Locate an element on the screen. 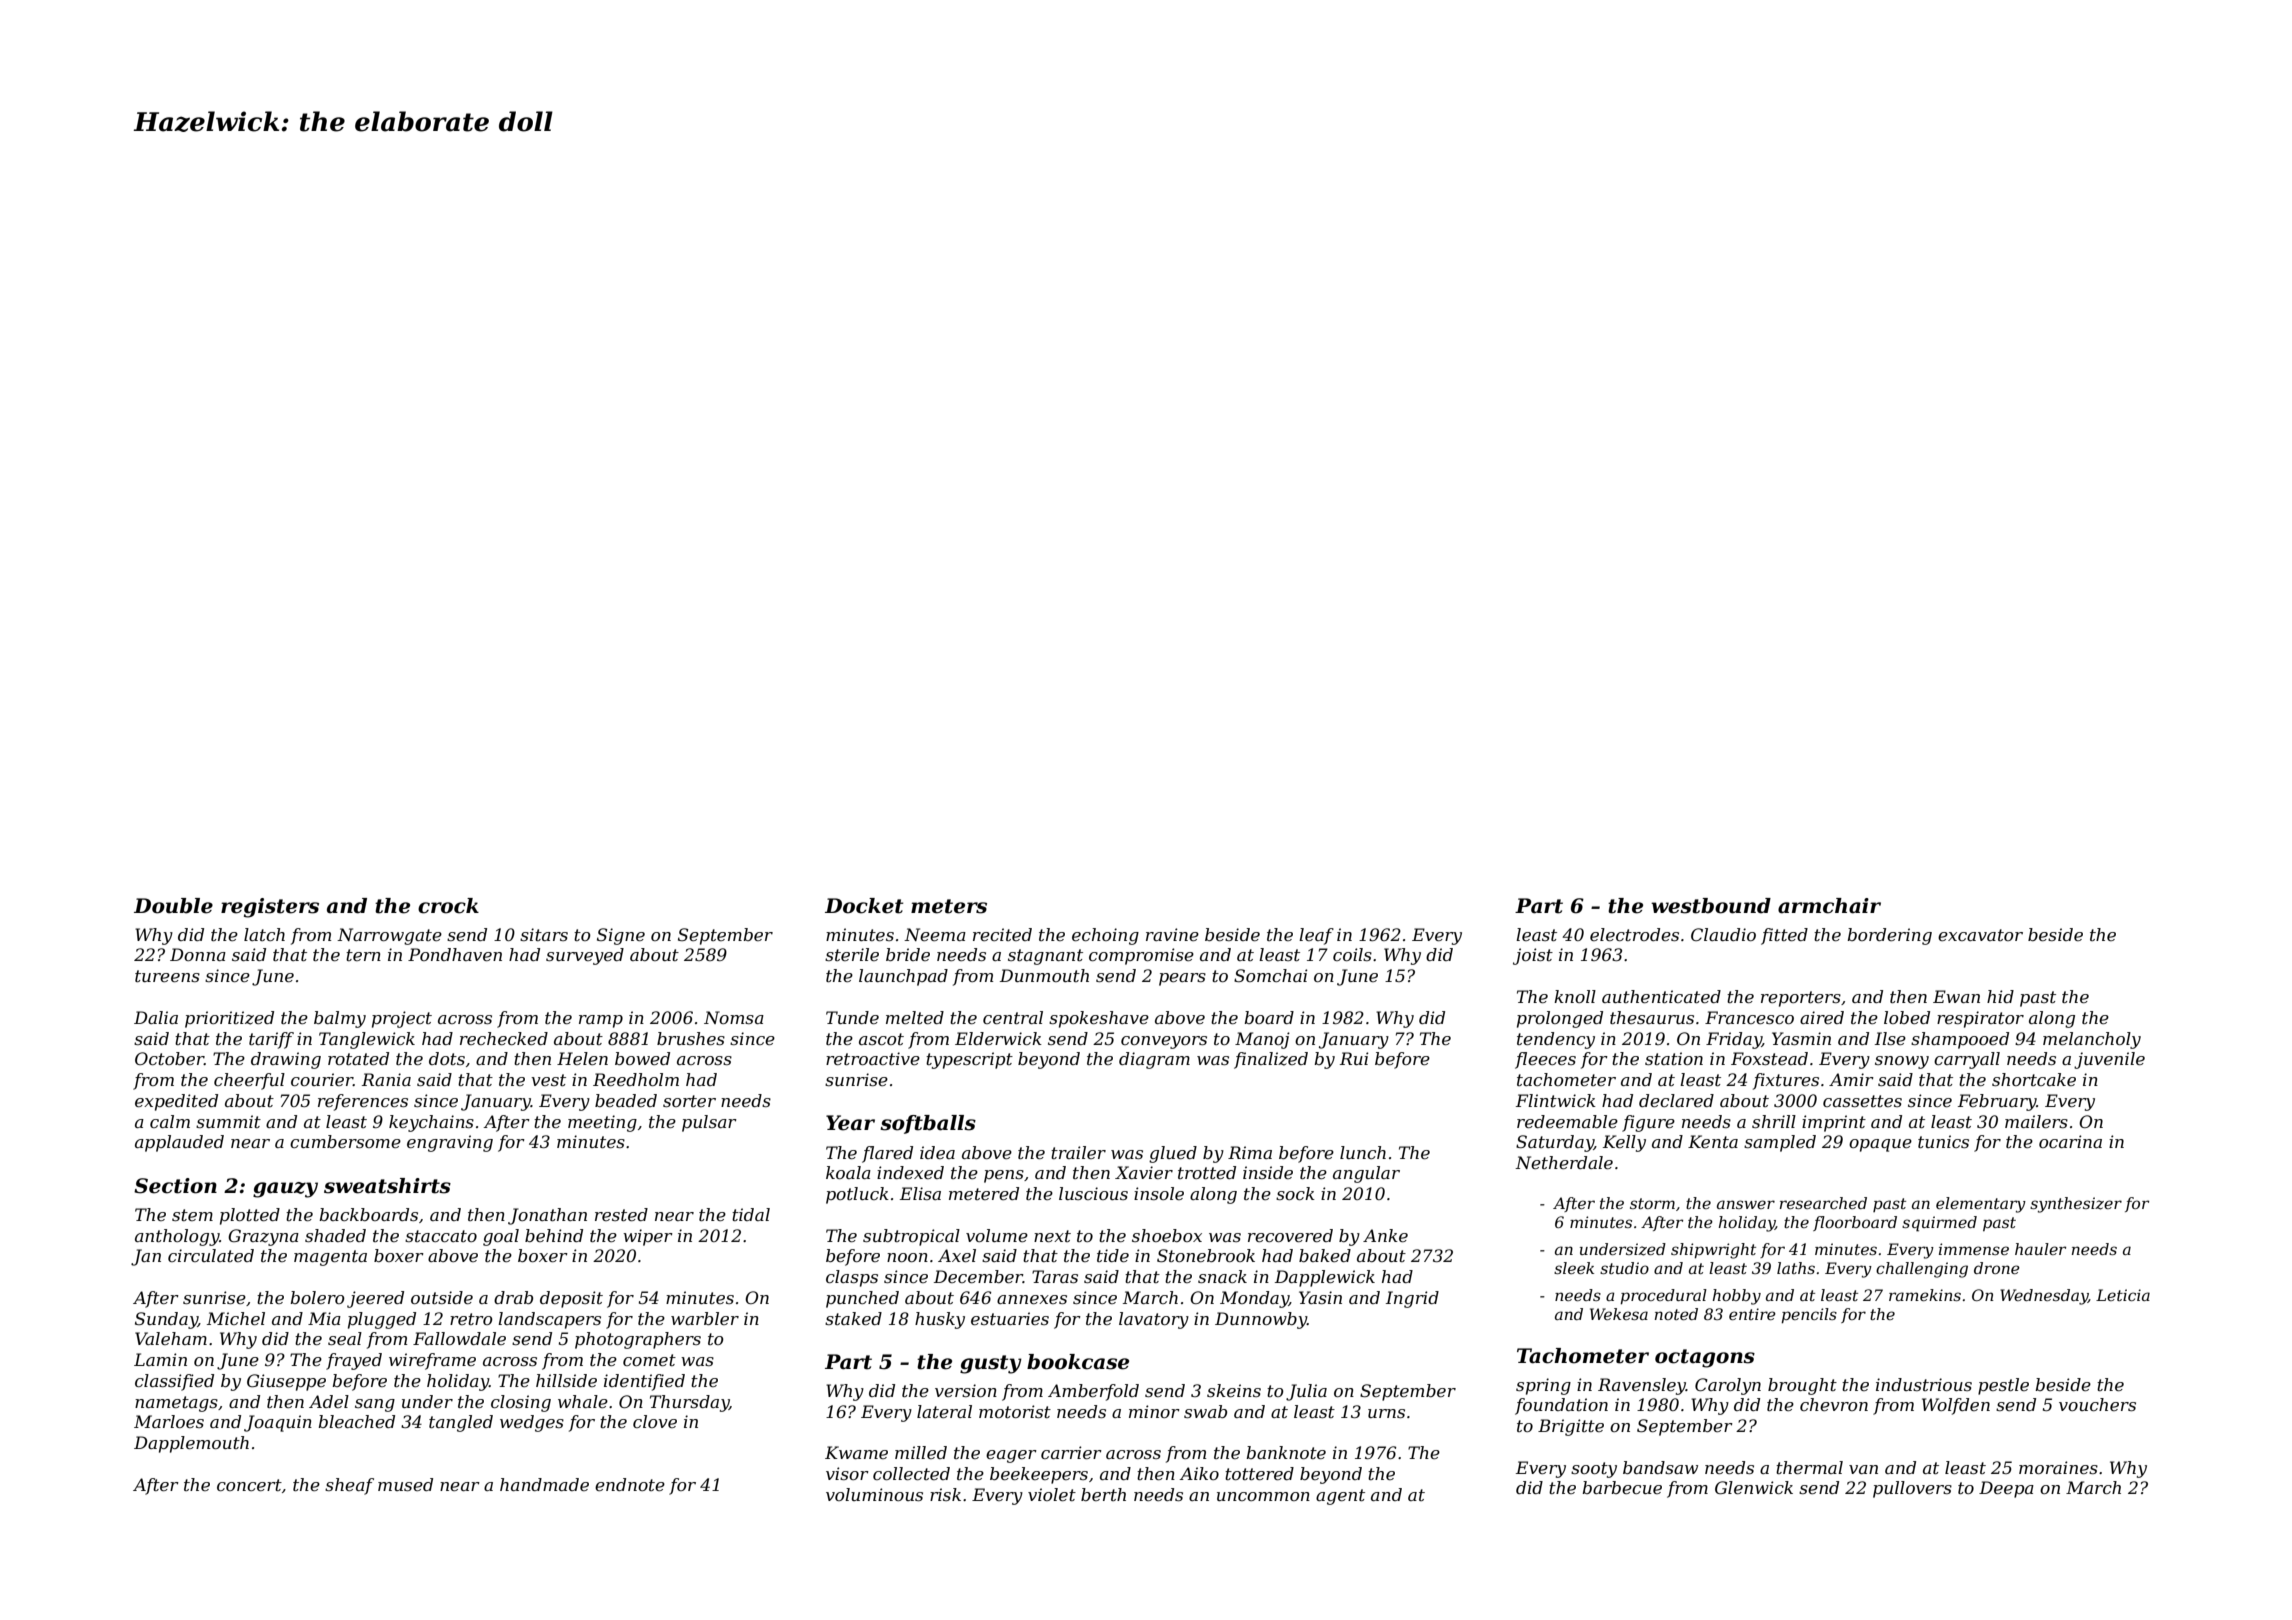 The image size is (2292, 1620). Valeham is located at coordinates (171, 1338).
